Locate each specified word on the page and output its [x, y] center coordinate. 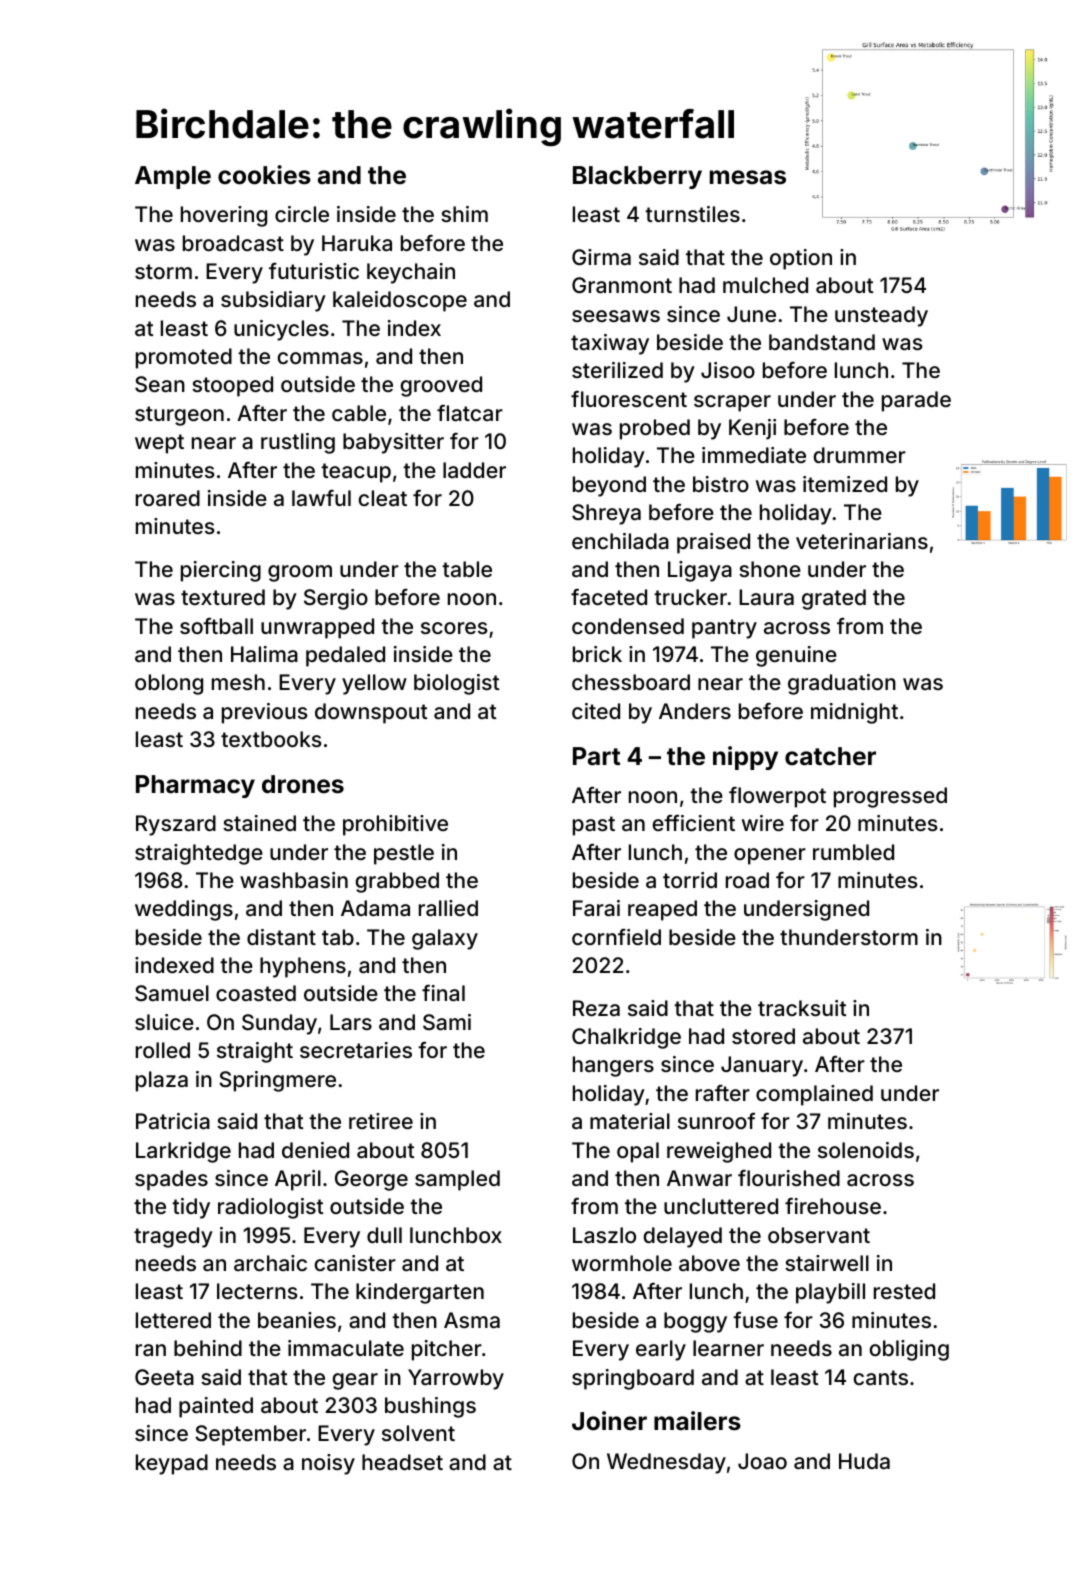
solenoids [866, 1150]
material [630, 1121]
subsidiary [273, 301]
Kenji [752, 429]
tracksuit [802, 1008]
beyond [609, 486]
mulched [765, 285]
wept [159, 444]
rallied [448, 908]
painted [216, 1407]
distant [281, 937]
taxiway [610, 344]
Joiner [609, 1421]
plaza [162, 1081]
